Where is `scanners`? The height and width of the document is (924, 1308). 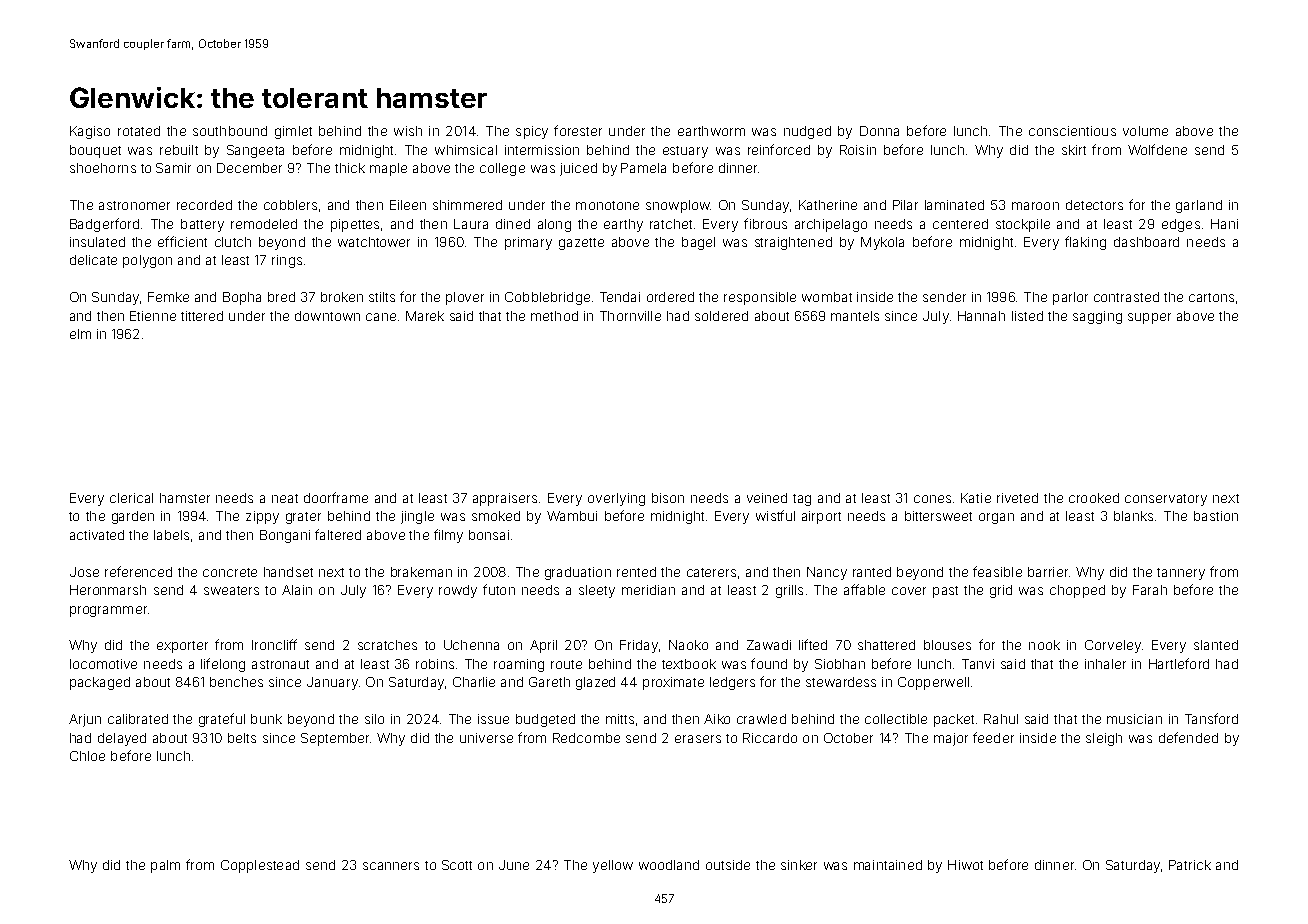 scanners is located at coordinates (391, 866).
